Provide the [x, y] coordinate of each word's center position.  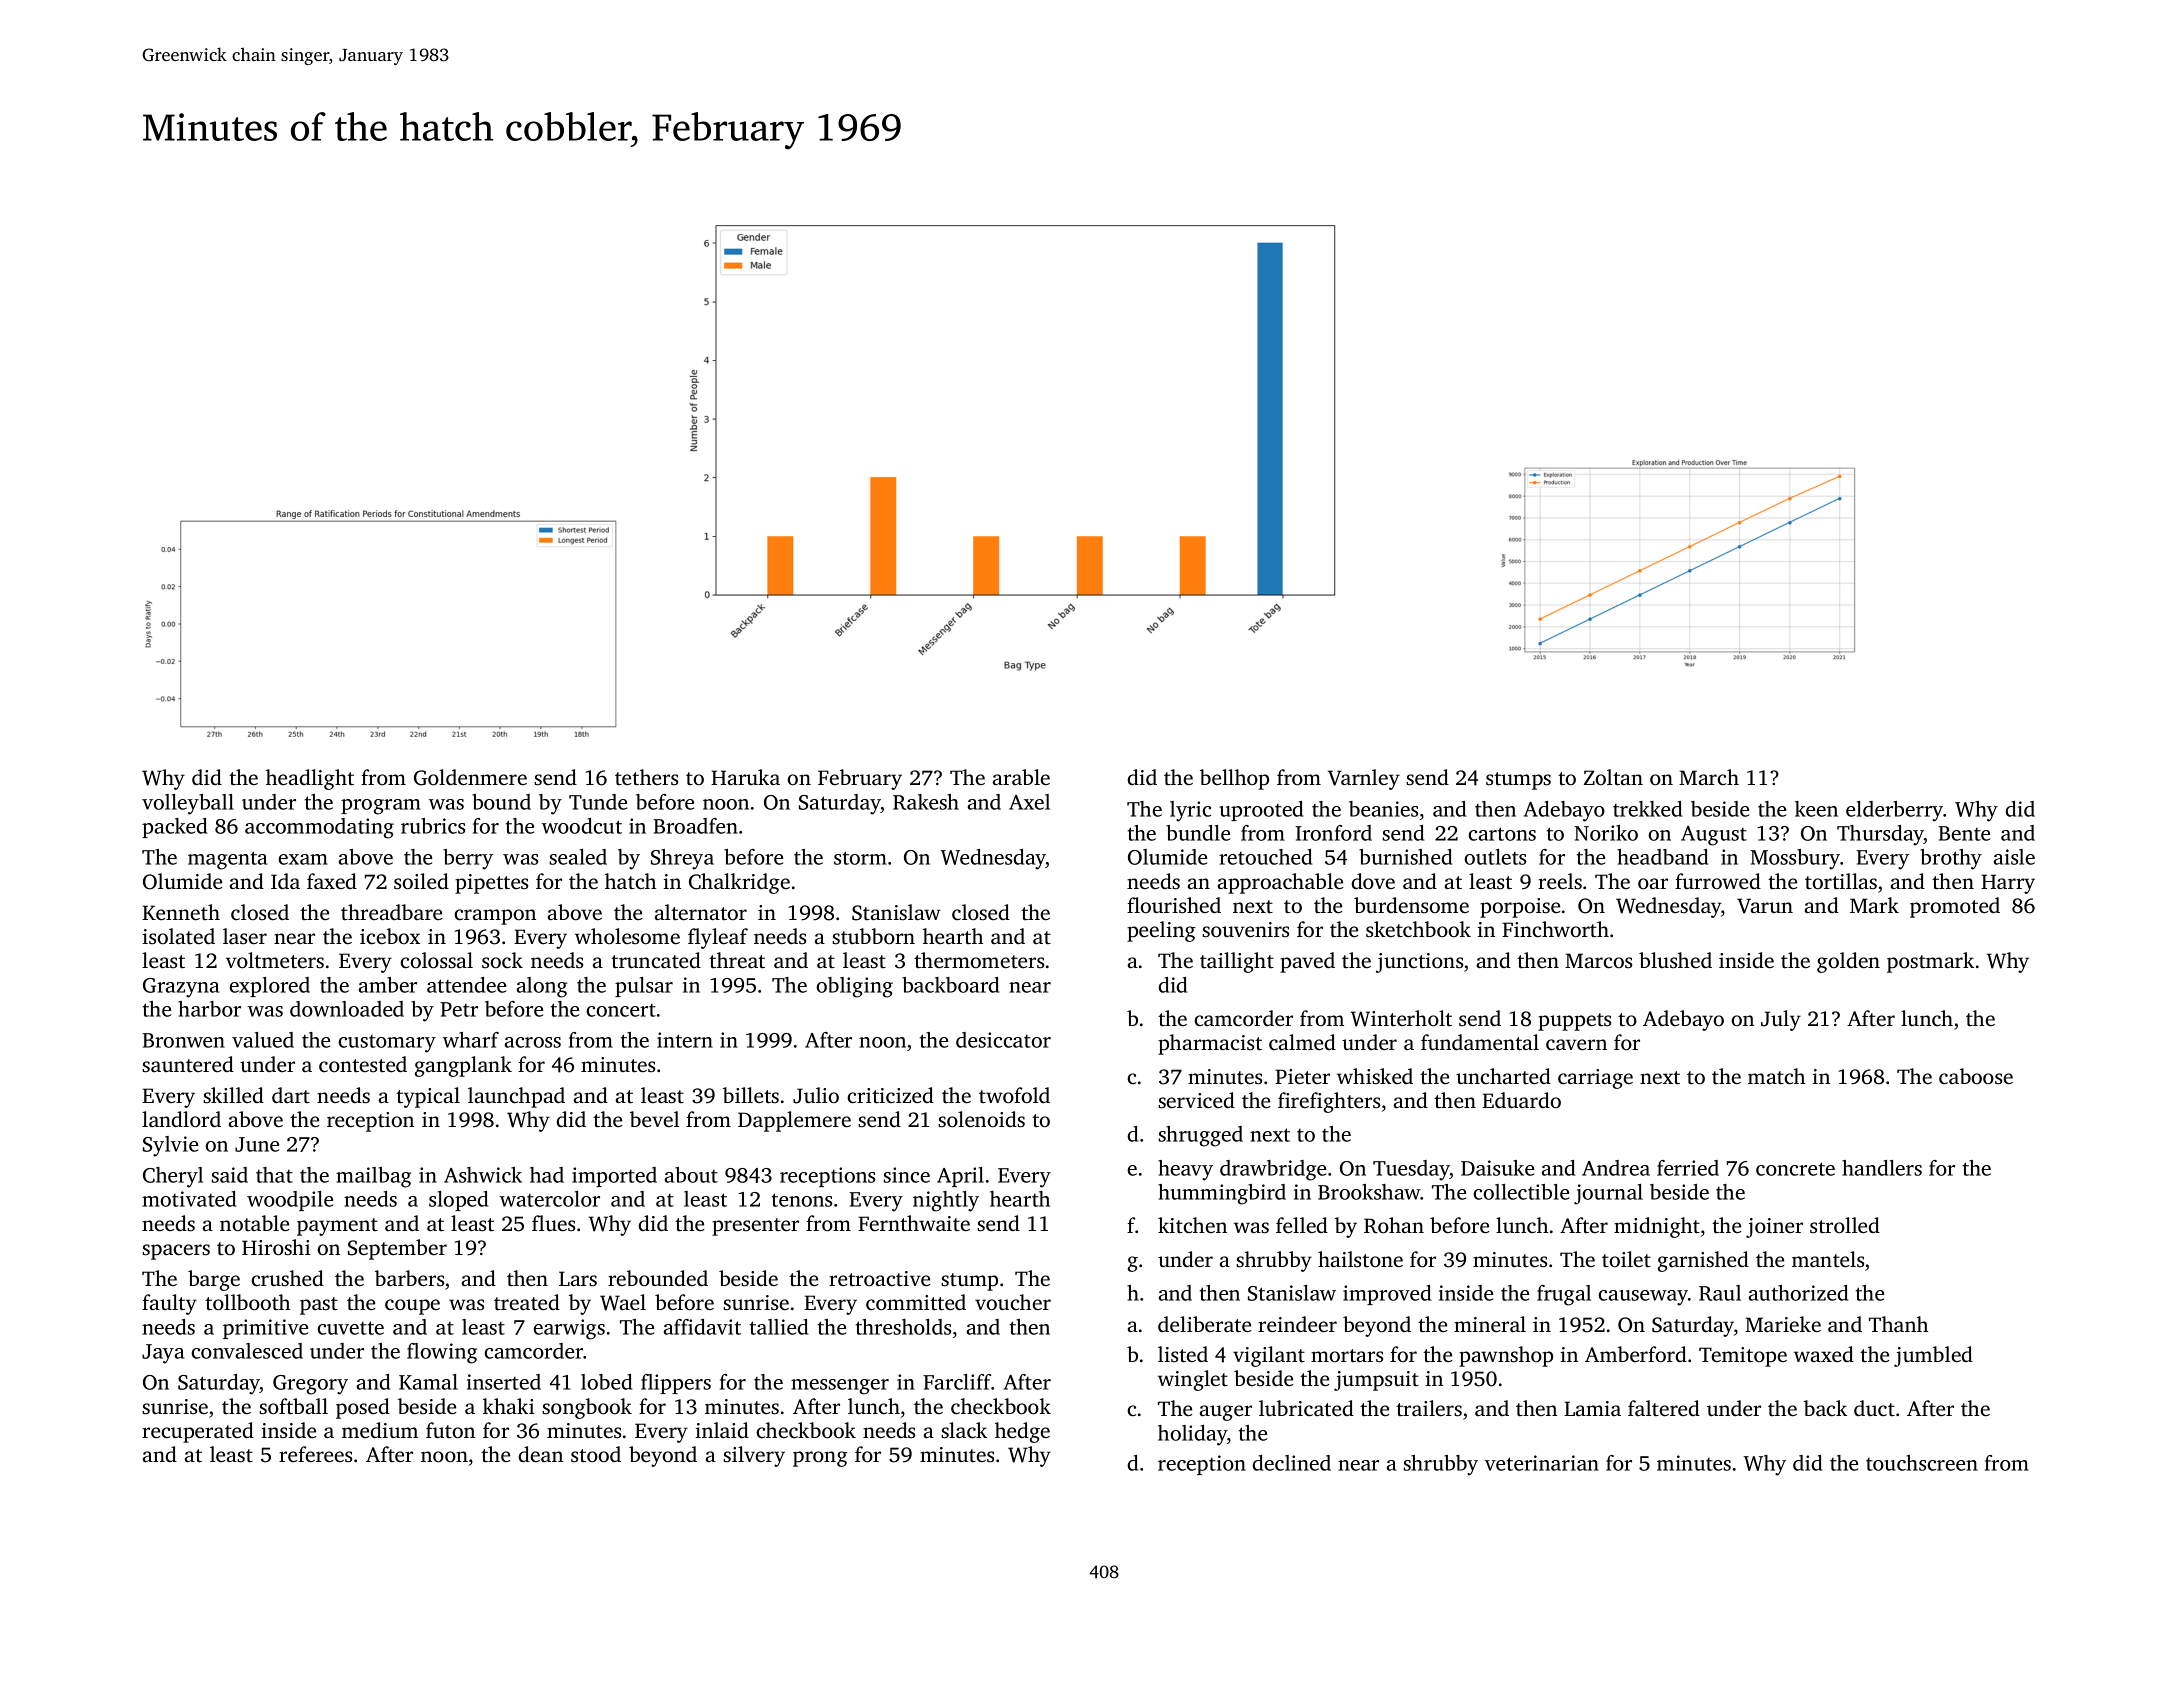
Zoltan [1613, 777]
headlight [310, 779]
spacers [176, 1252]
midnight [1657, 1227]
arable [1021, 777]
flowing [442, 1353]
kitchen [1192, 1225]
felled [1302, 1225]
